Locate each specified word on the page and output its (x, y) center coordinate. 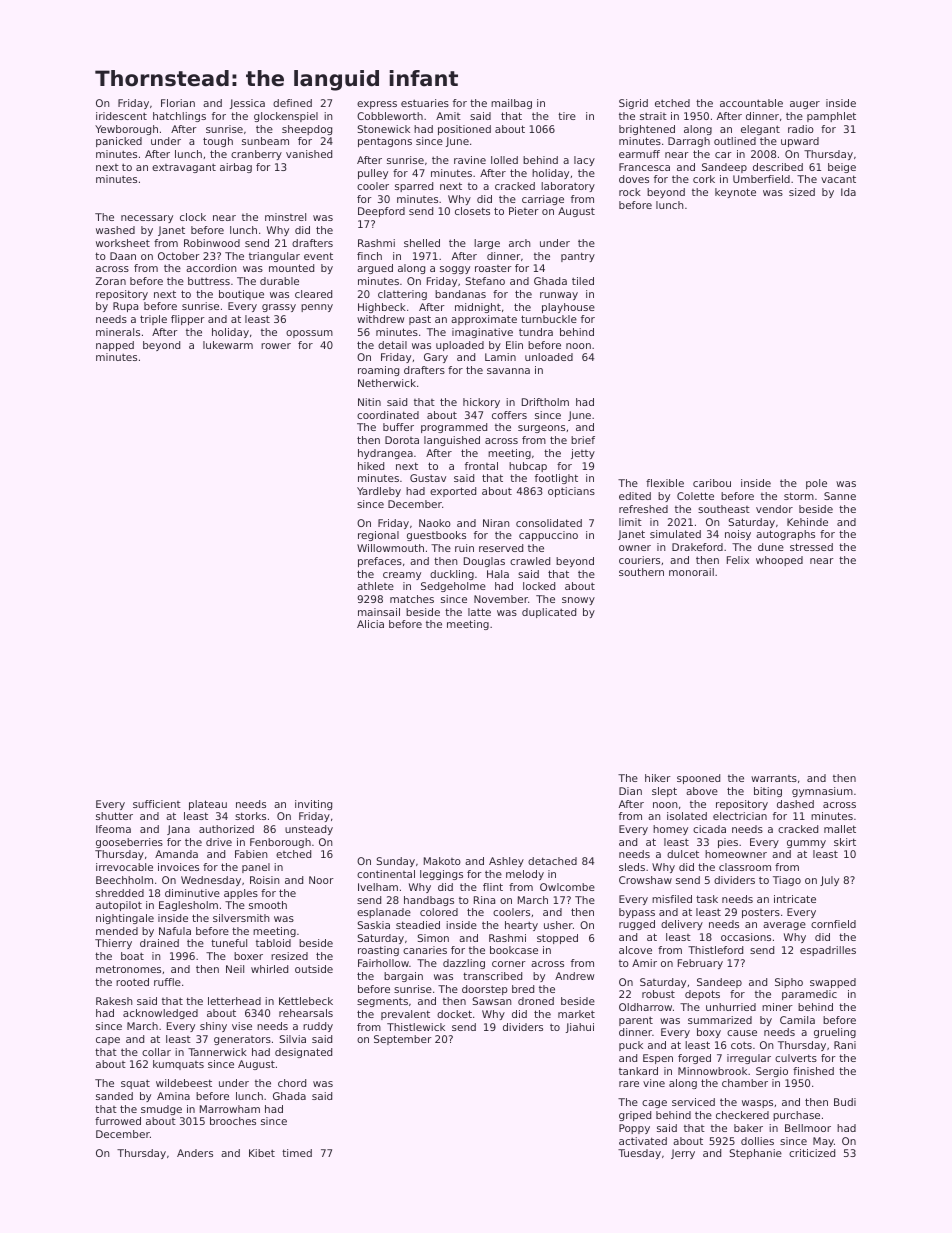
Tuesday (639, 1154)
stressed (811, 547)
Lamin (500, 357)
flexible (665, 483)
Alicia (370, 624)
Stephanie (755, 1154)
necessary (147, 219)
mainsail (379, 612)
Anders (195, 1153)
